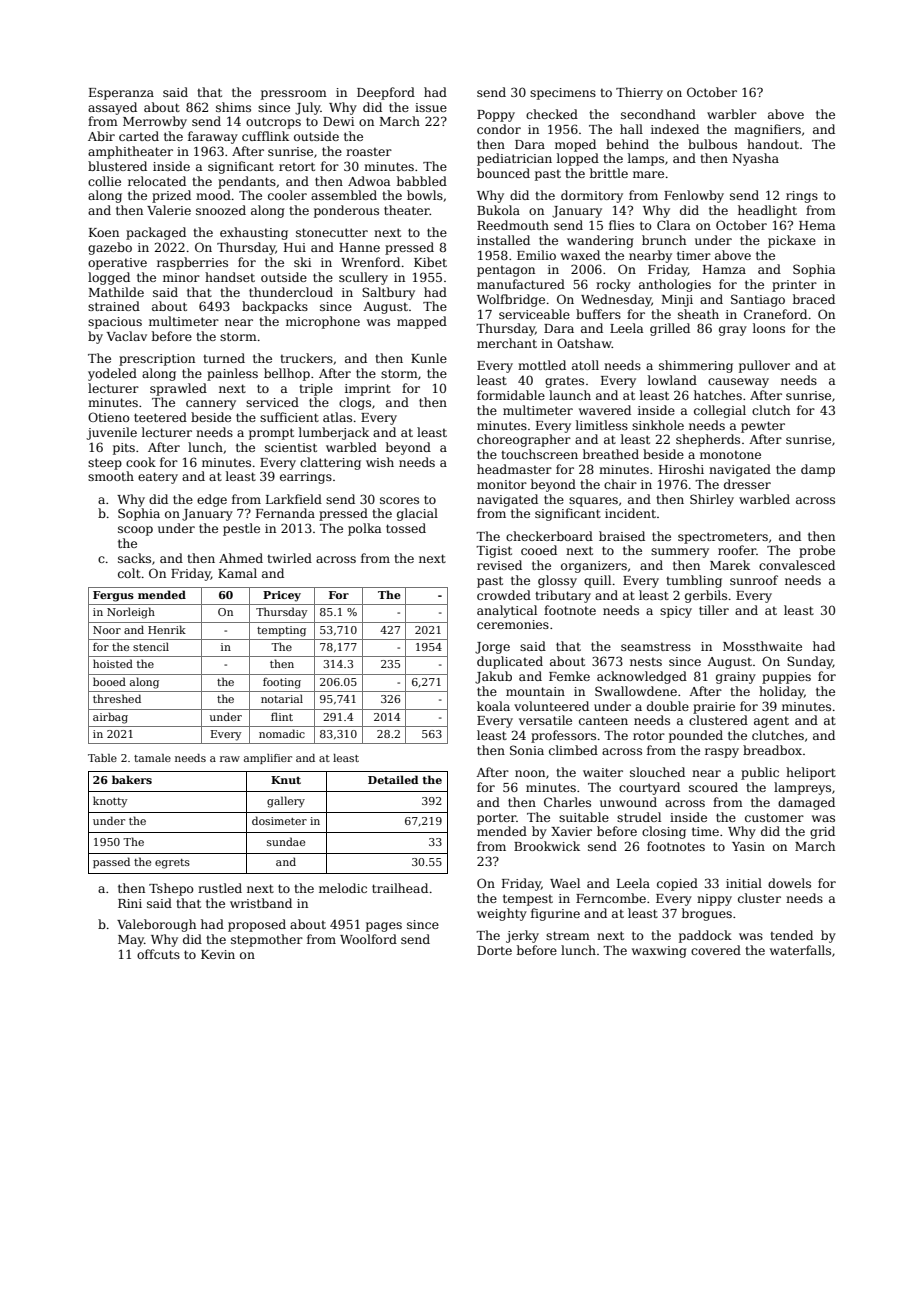  I want to click on installed, so click(503, 240).
